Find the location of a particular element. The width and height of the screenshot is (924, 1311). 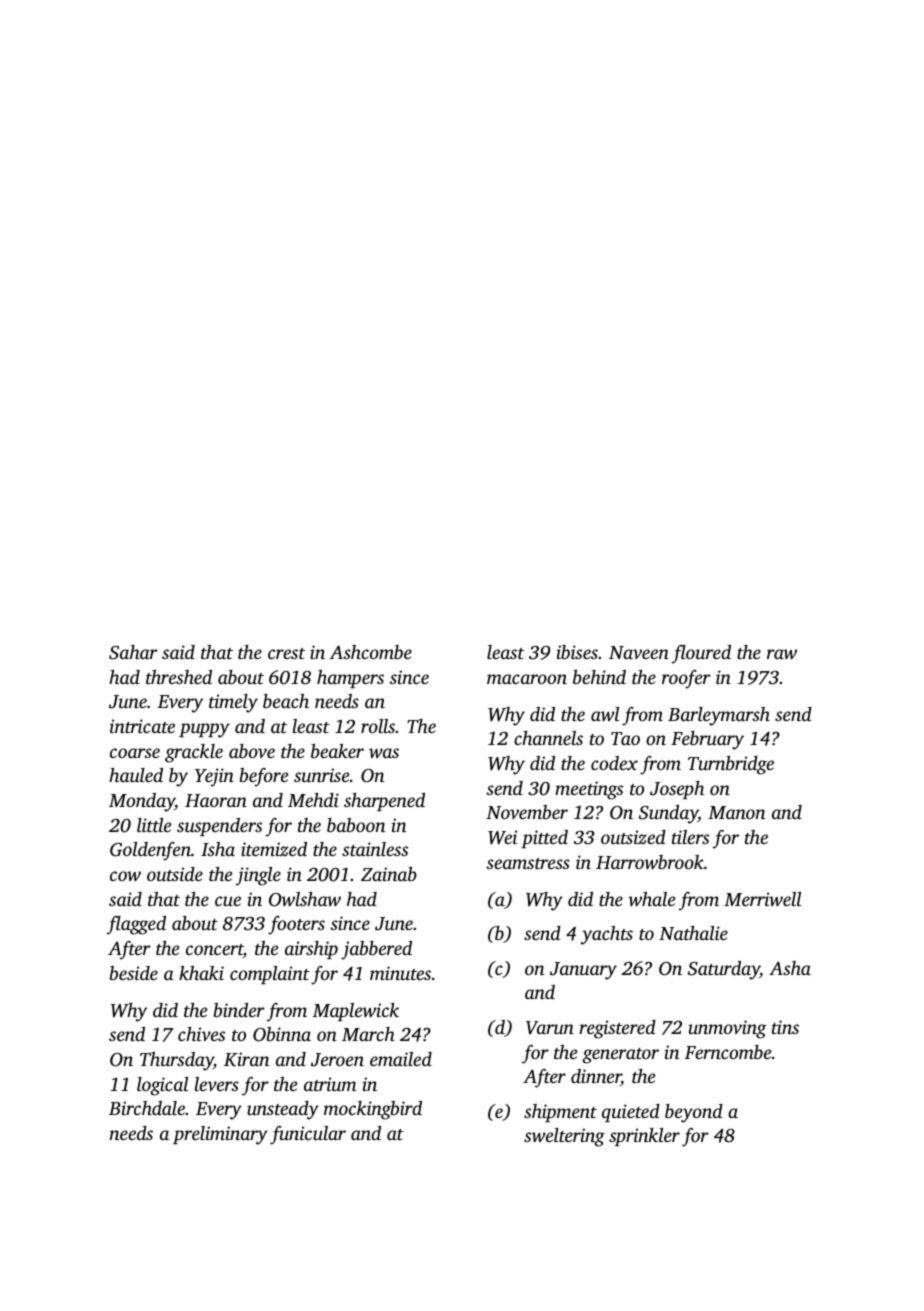

jingle is located at coordinates (258, 876).
